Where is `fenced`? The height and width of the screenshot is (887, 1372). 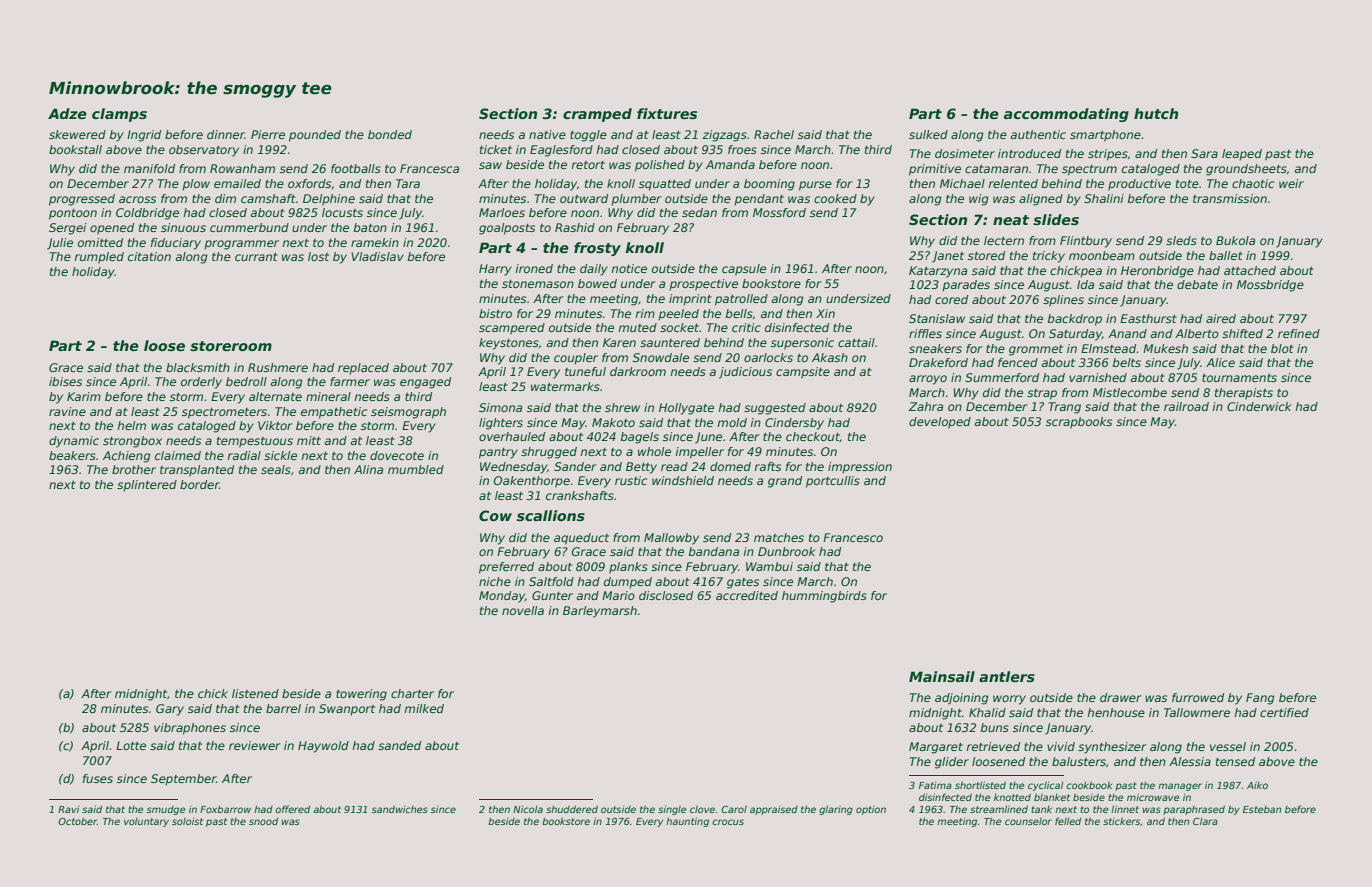
fenced is located at coordinates (1018, 362).
